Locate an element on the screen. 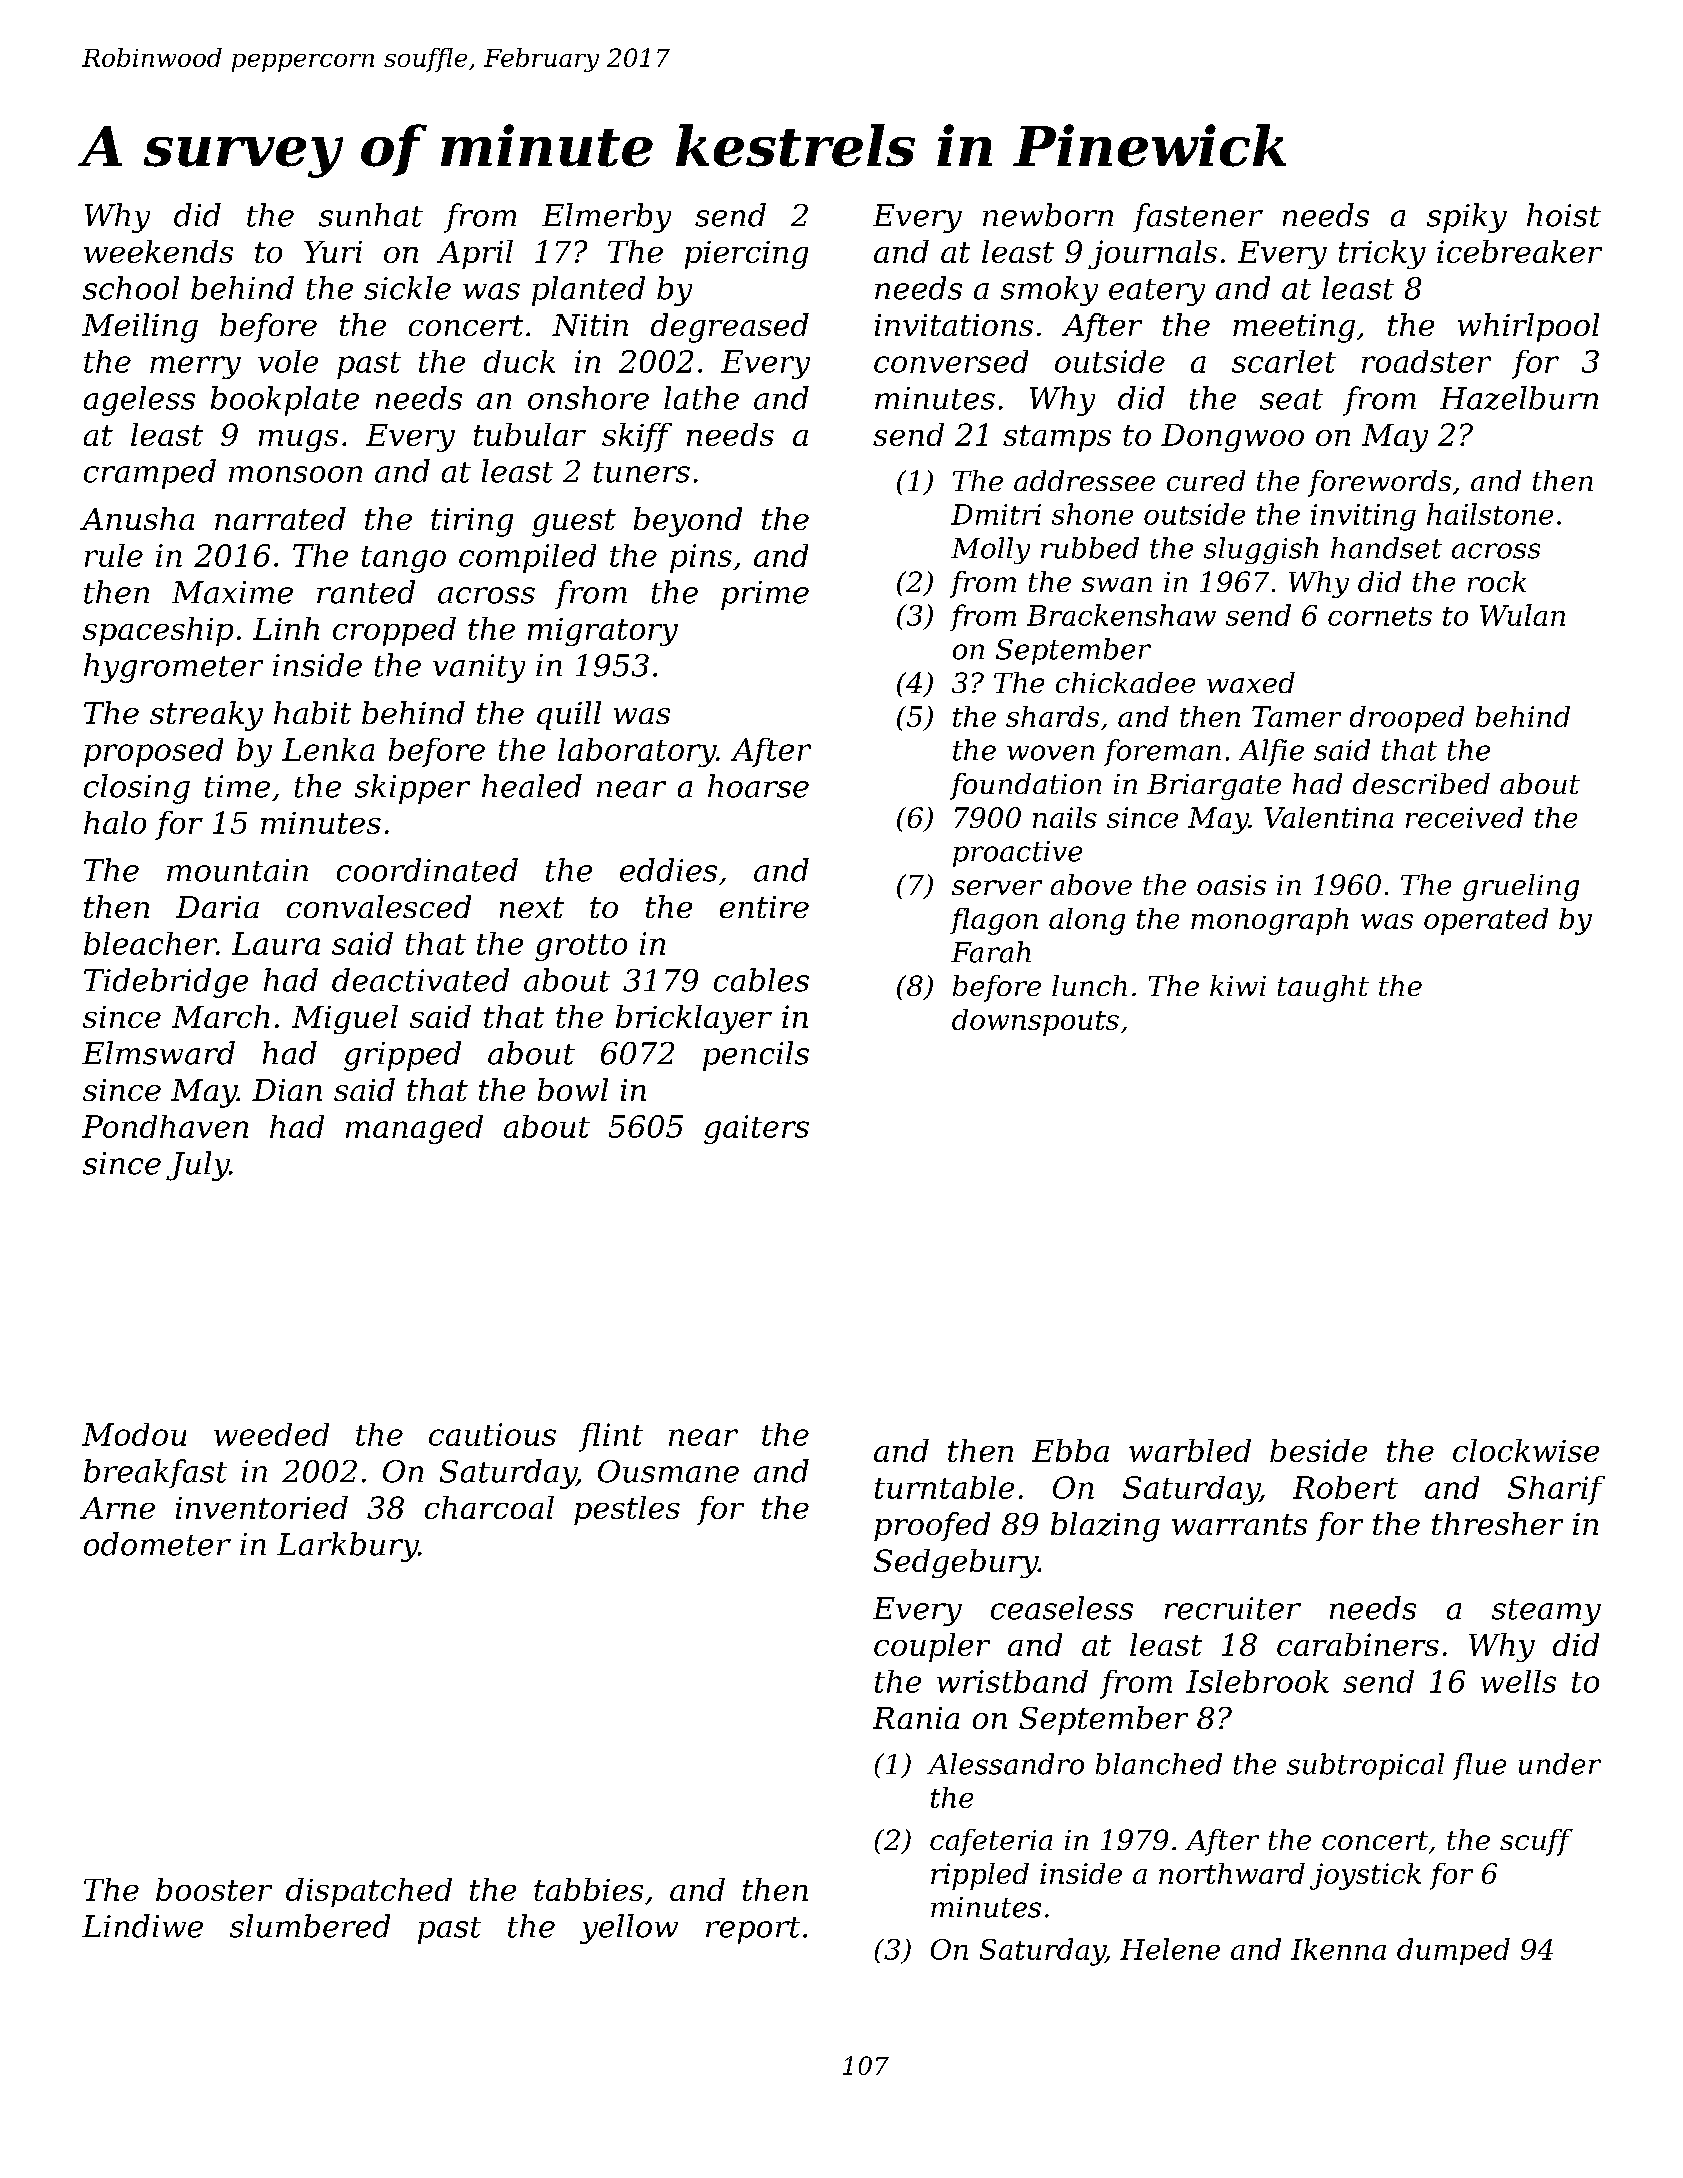 The image size is (1683, 2178). foundation is located at coordinates (1025, 786).
